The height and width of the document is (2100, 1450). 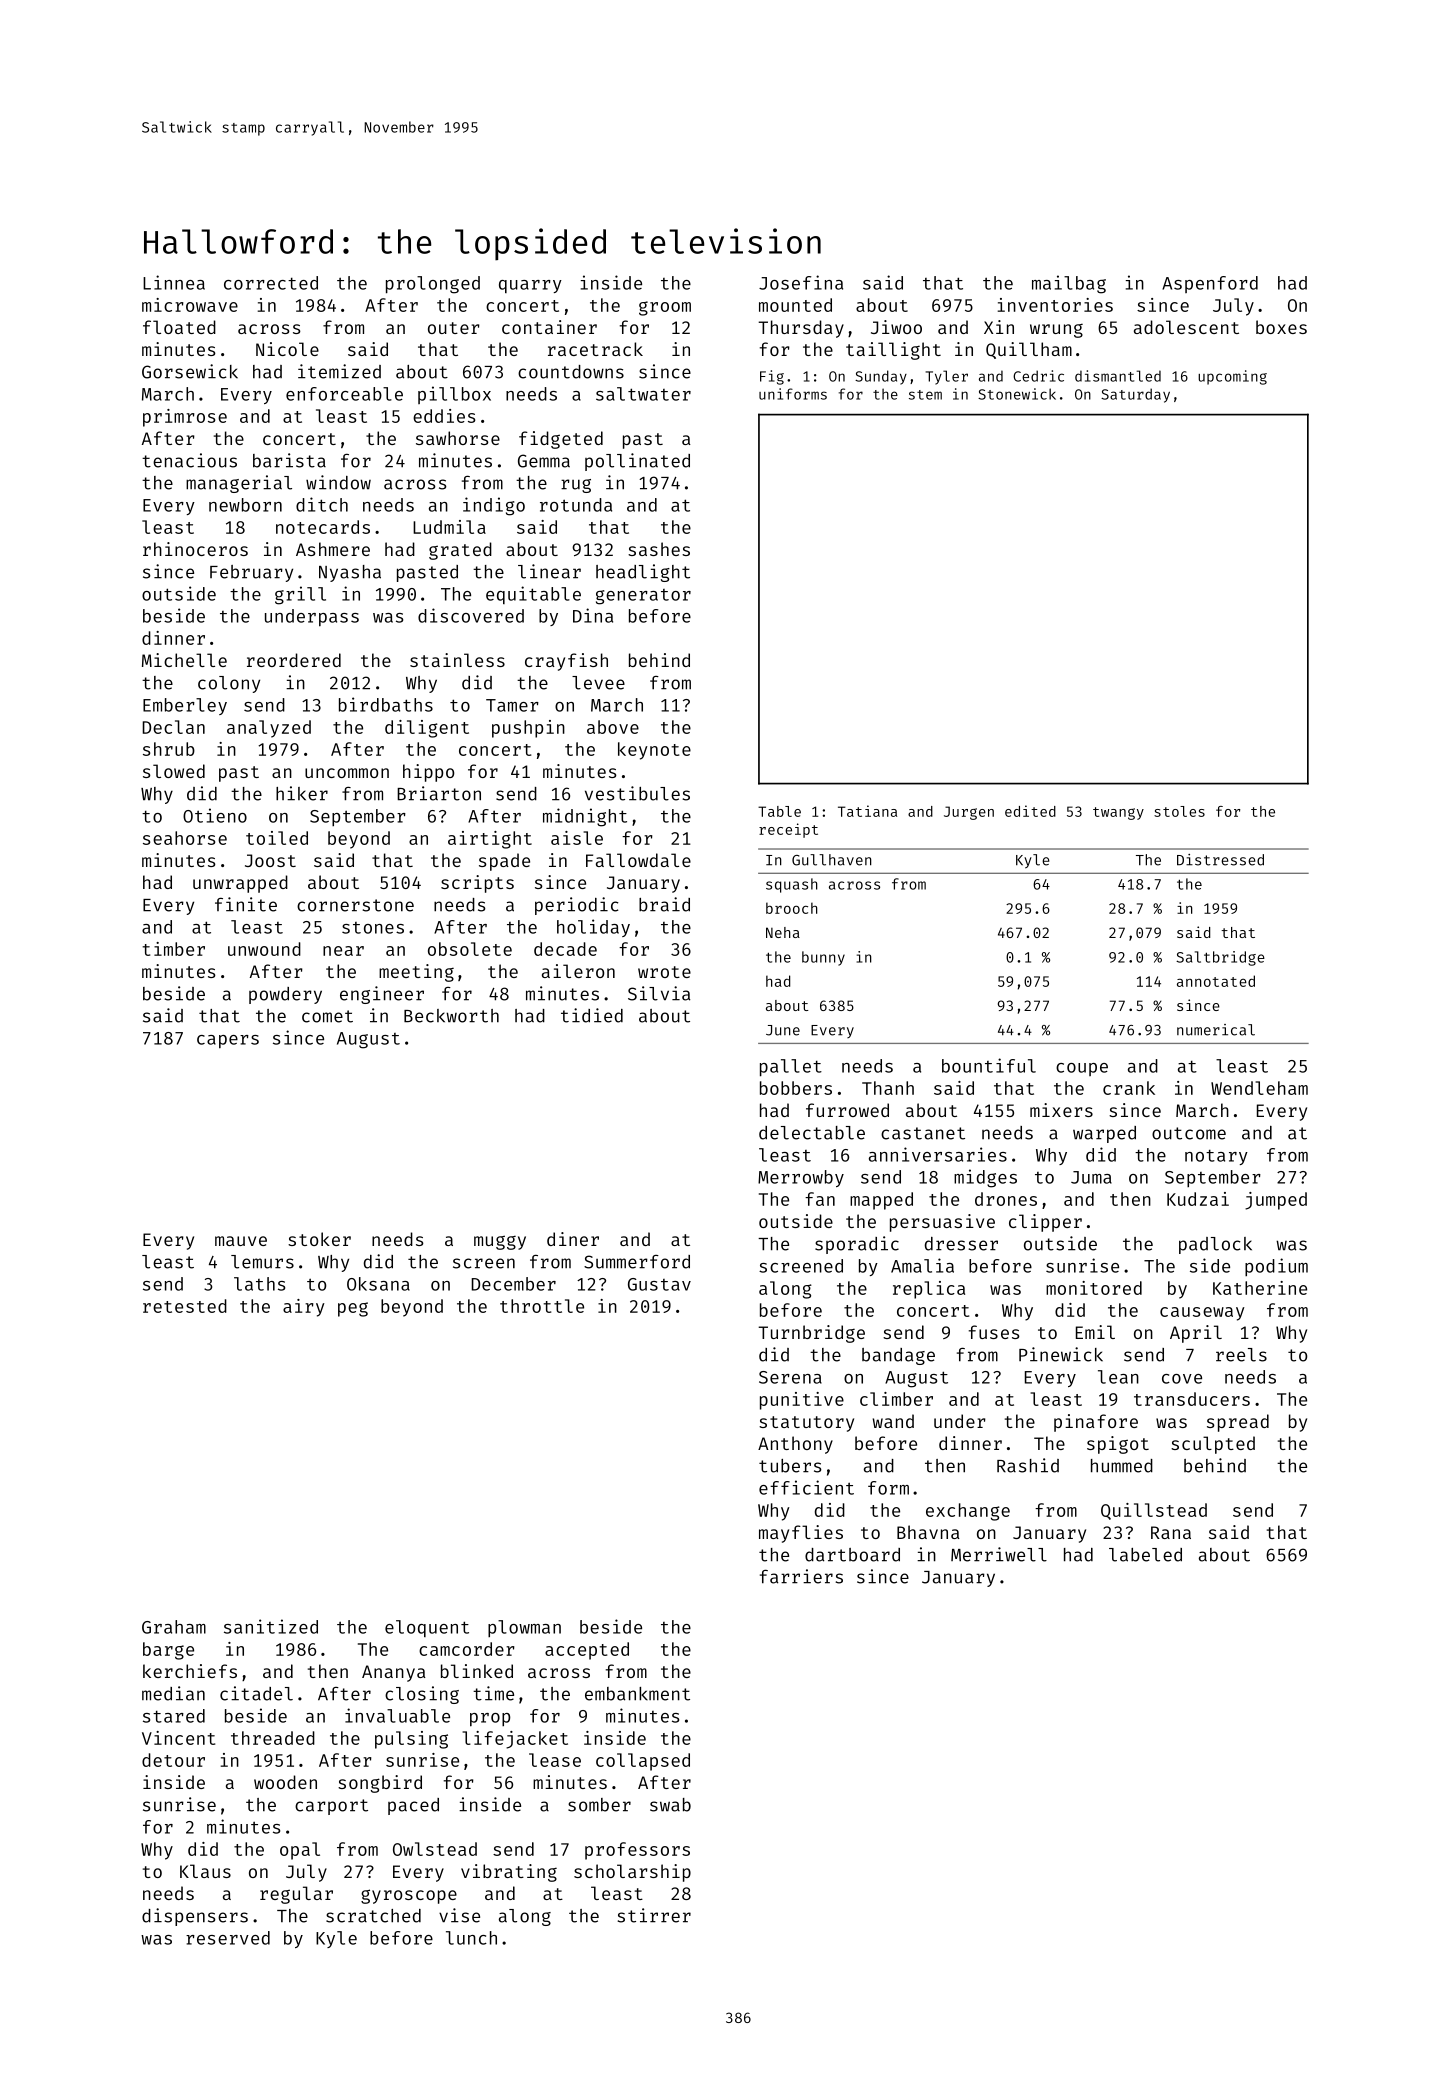 What do you see at coordinates (477, 1671) in the document?
I see `blinked` at bounding box center [477, 1671].
